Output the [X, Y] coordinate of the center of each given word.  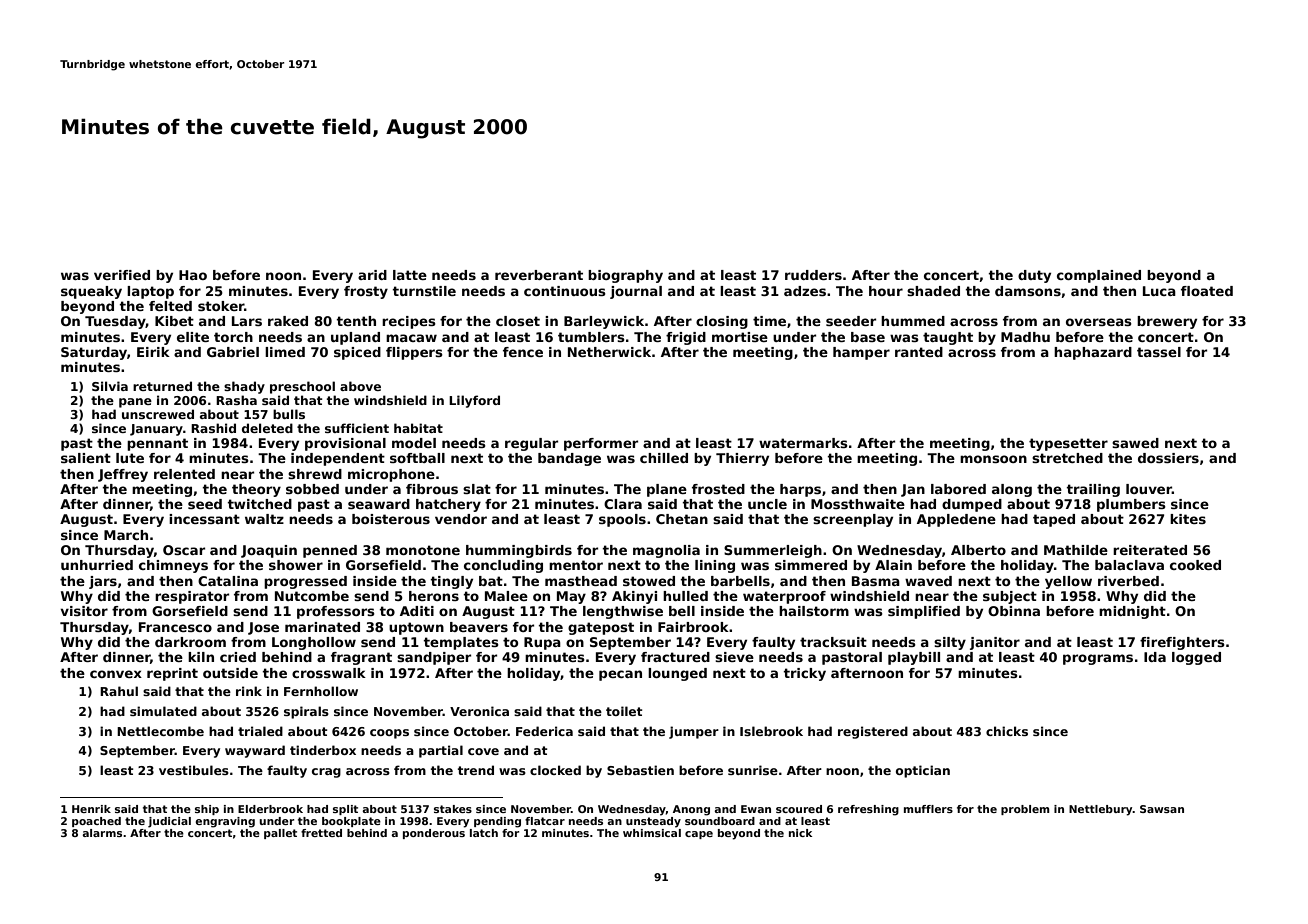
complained [1099, 276]
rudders [813, 275]
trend [476, 770]
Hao [193, 275]
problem [1025, 810]
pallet [280, 834]
